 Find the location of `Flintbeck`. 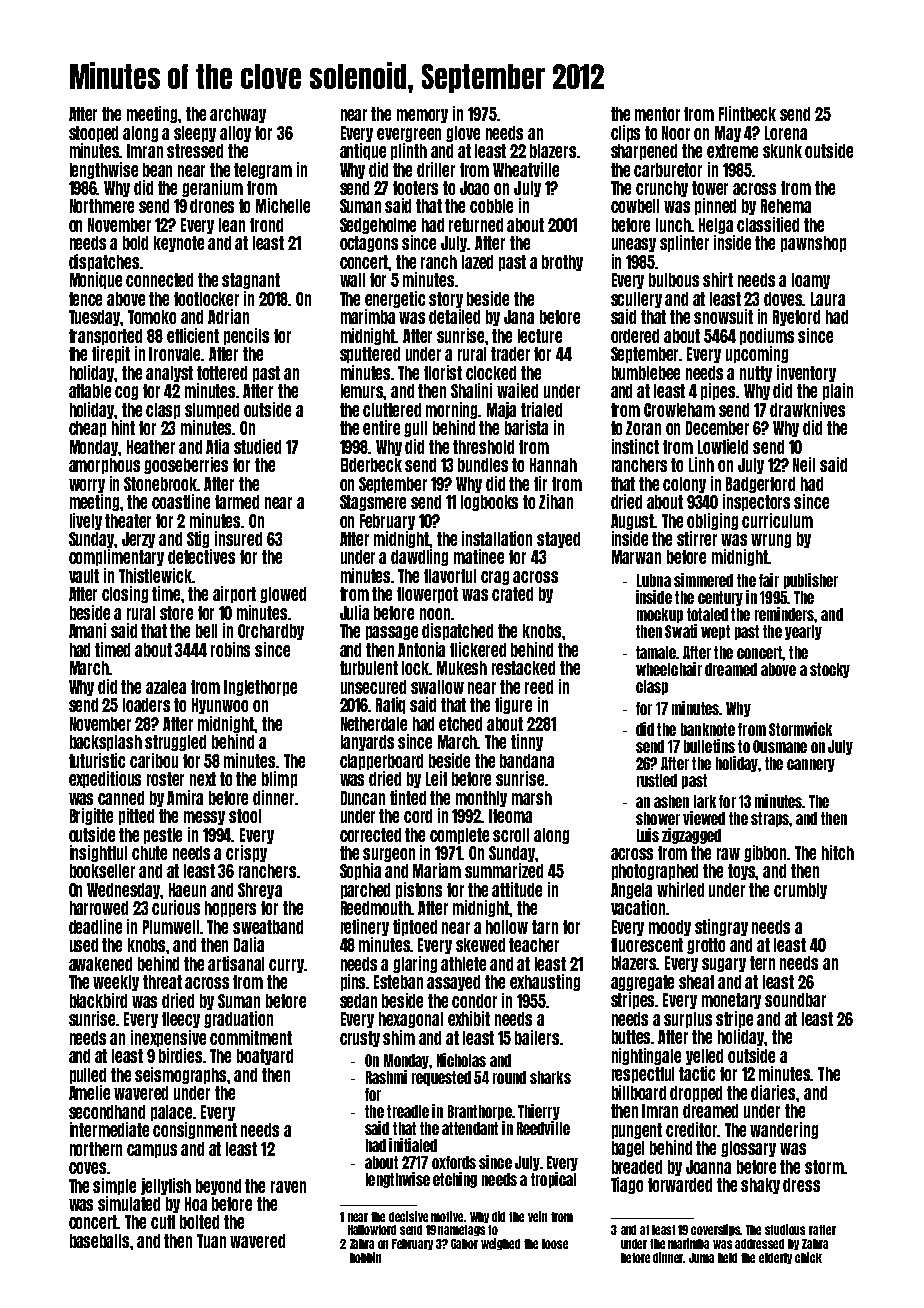

Flintbeck is located at coordinates (747, 113).
